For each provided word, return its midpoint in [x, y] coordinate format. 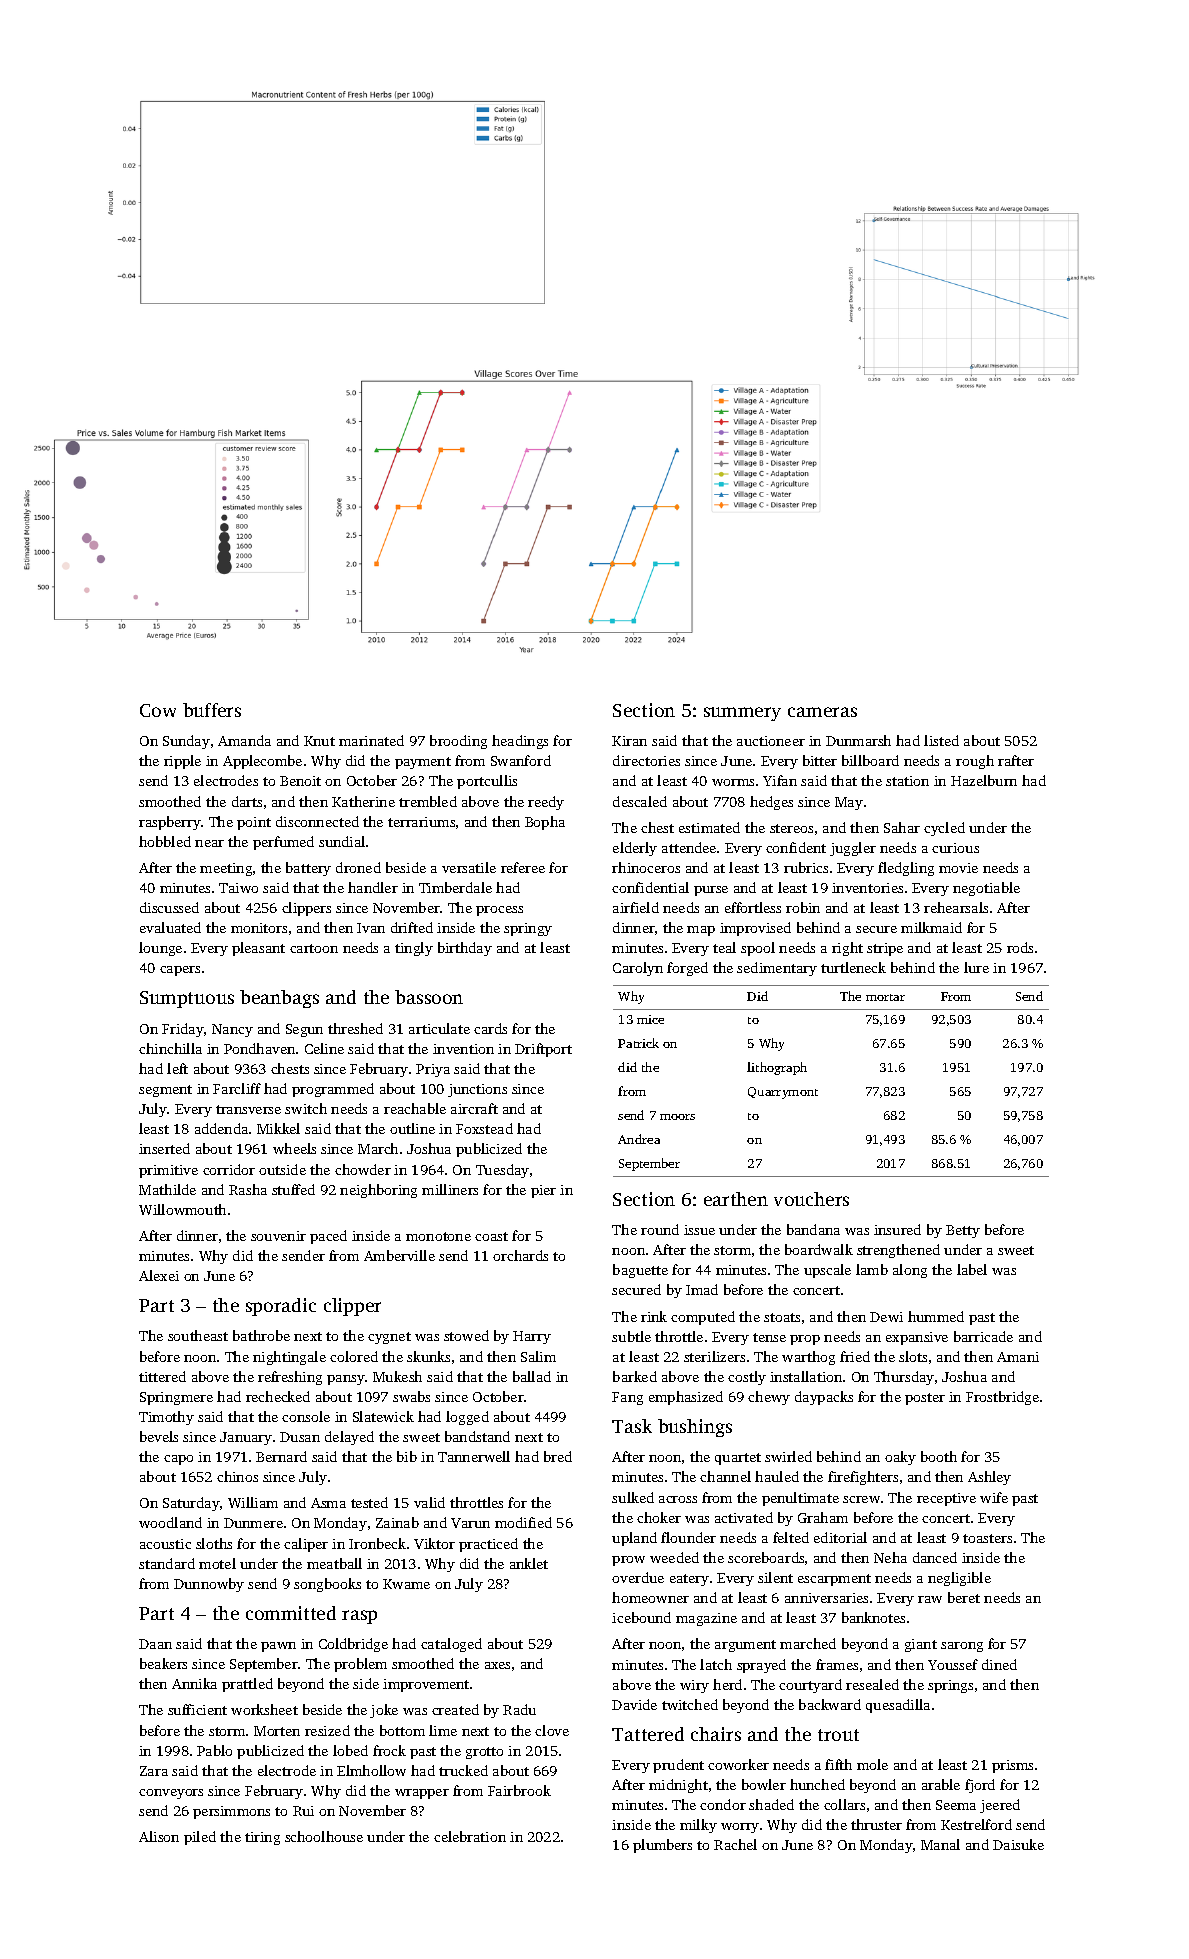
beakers [163, 1663]
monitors [259, 928]
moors [677, 1117]
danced [935, 1557]
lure [976, 967]
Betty [963, 1231]
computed [703, 1318]
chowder [363, 1169]
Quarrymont [783, 1093]
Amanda [244, 740]
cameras [822, 712]
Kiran [629, 741]
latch [716, 1664]
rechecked [278, 1396]
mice [650, 1019]
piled [200, 1838]
